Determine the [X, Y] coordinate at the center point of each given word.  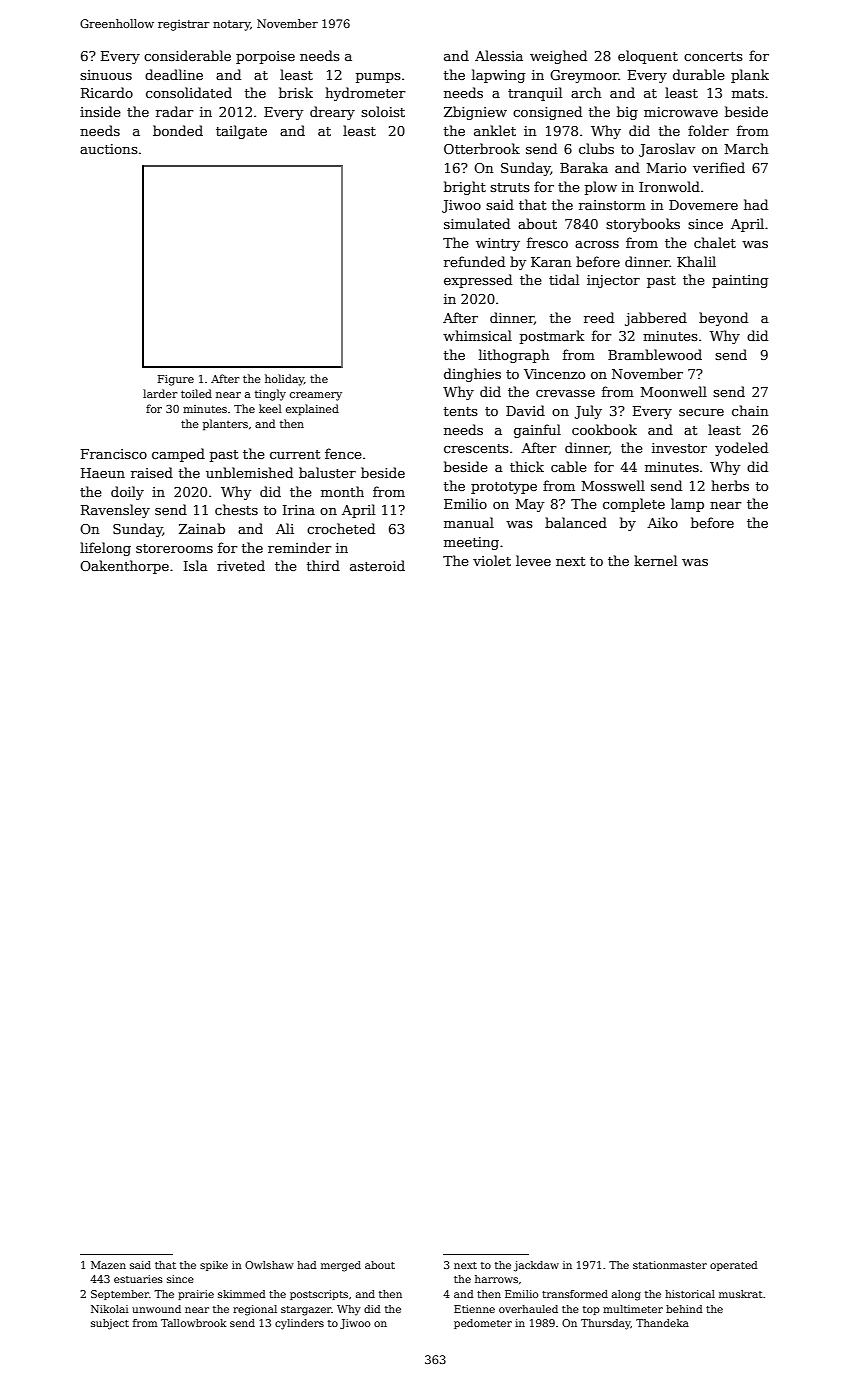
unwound [156, 1309]
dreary [332, 113]
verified [719, 167]
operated [734, 1266]
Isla [196, 565]
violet [492, 560]
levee [533, 560]
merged [341, 1266]
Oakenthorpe [124, 567]
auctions [109, 149]
